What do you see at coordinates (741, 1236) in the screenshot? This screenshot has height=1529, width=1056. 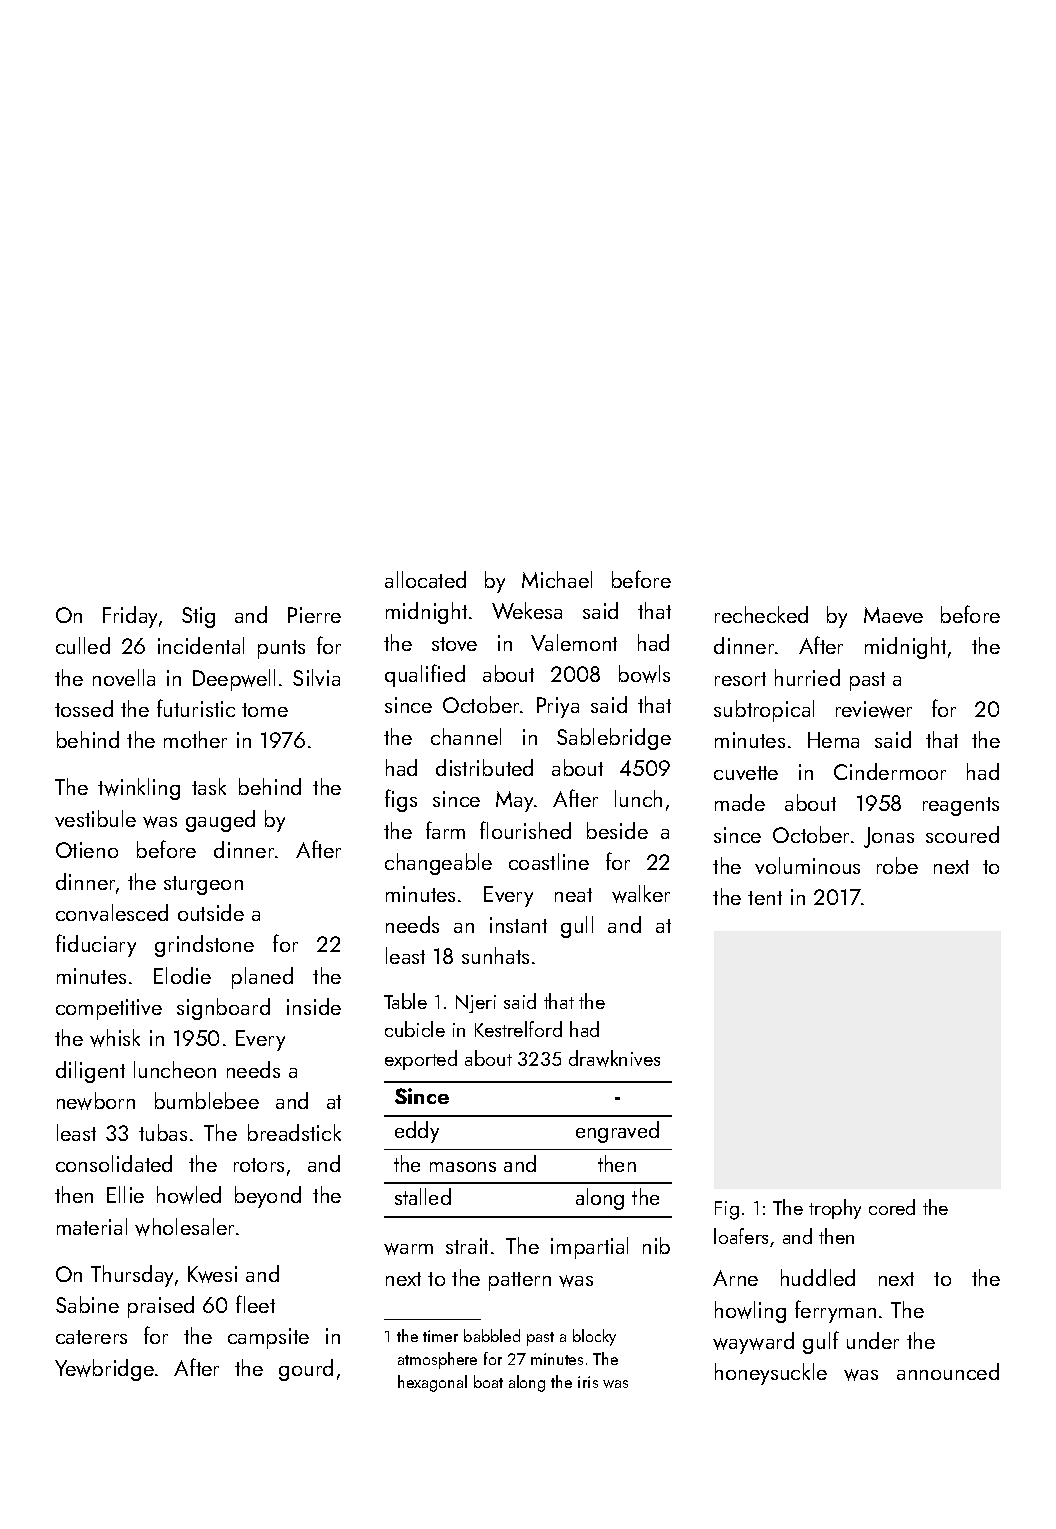 I see `loafers` at bounding box center [741, 1236].
